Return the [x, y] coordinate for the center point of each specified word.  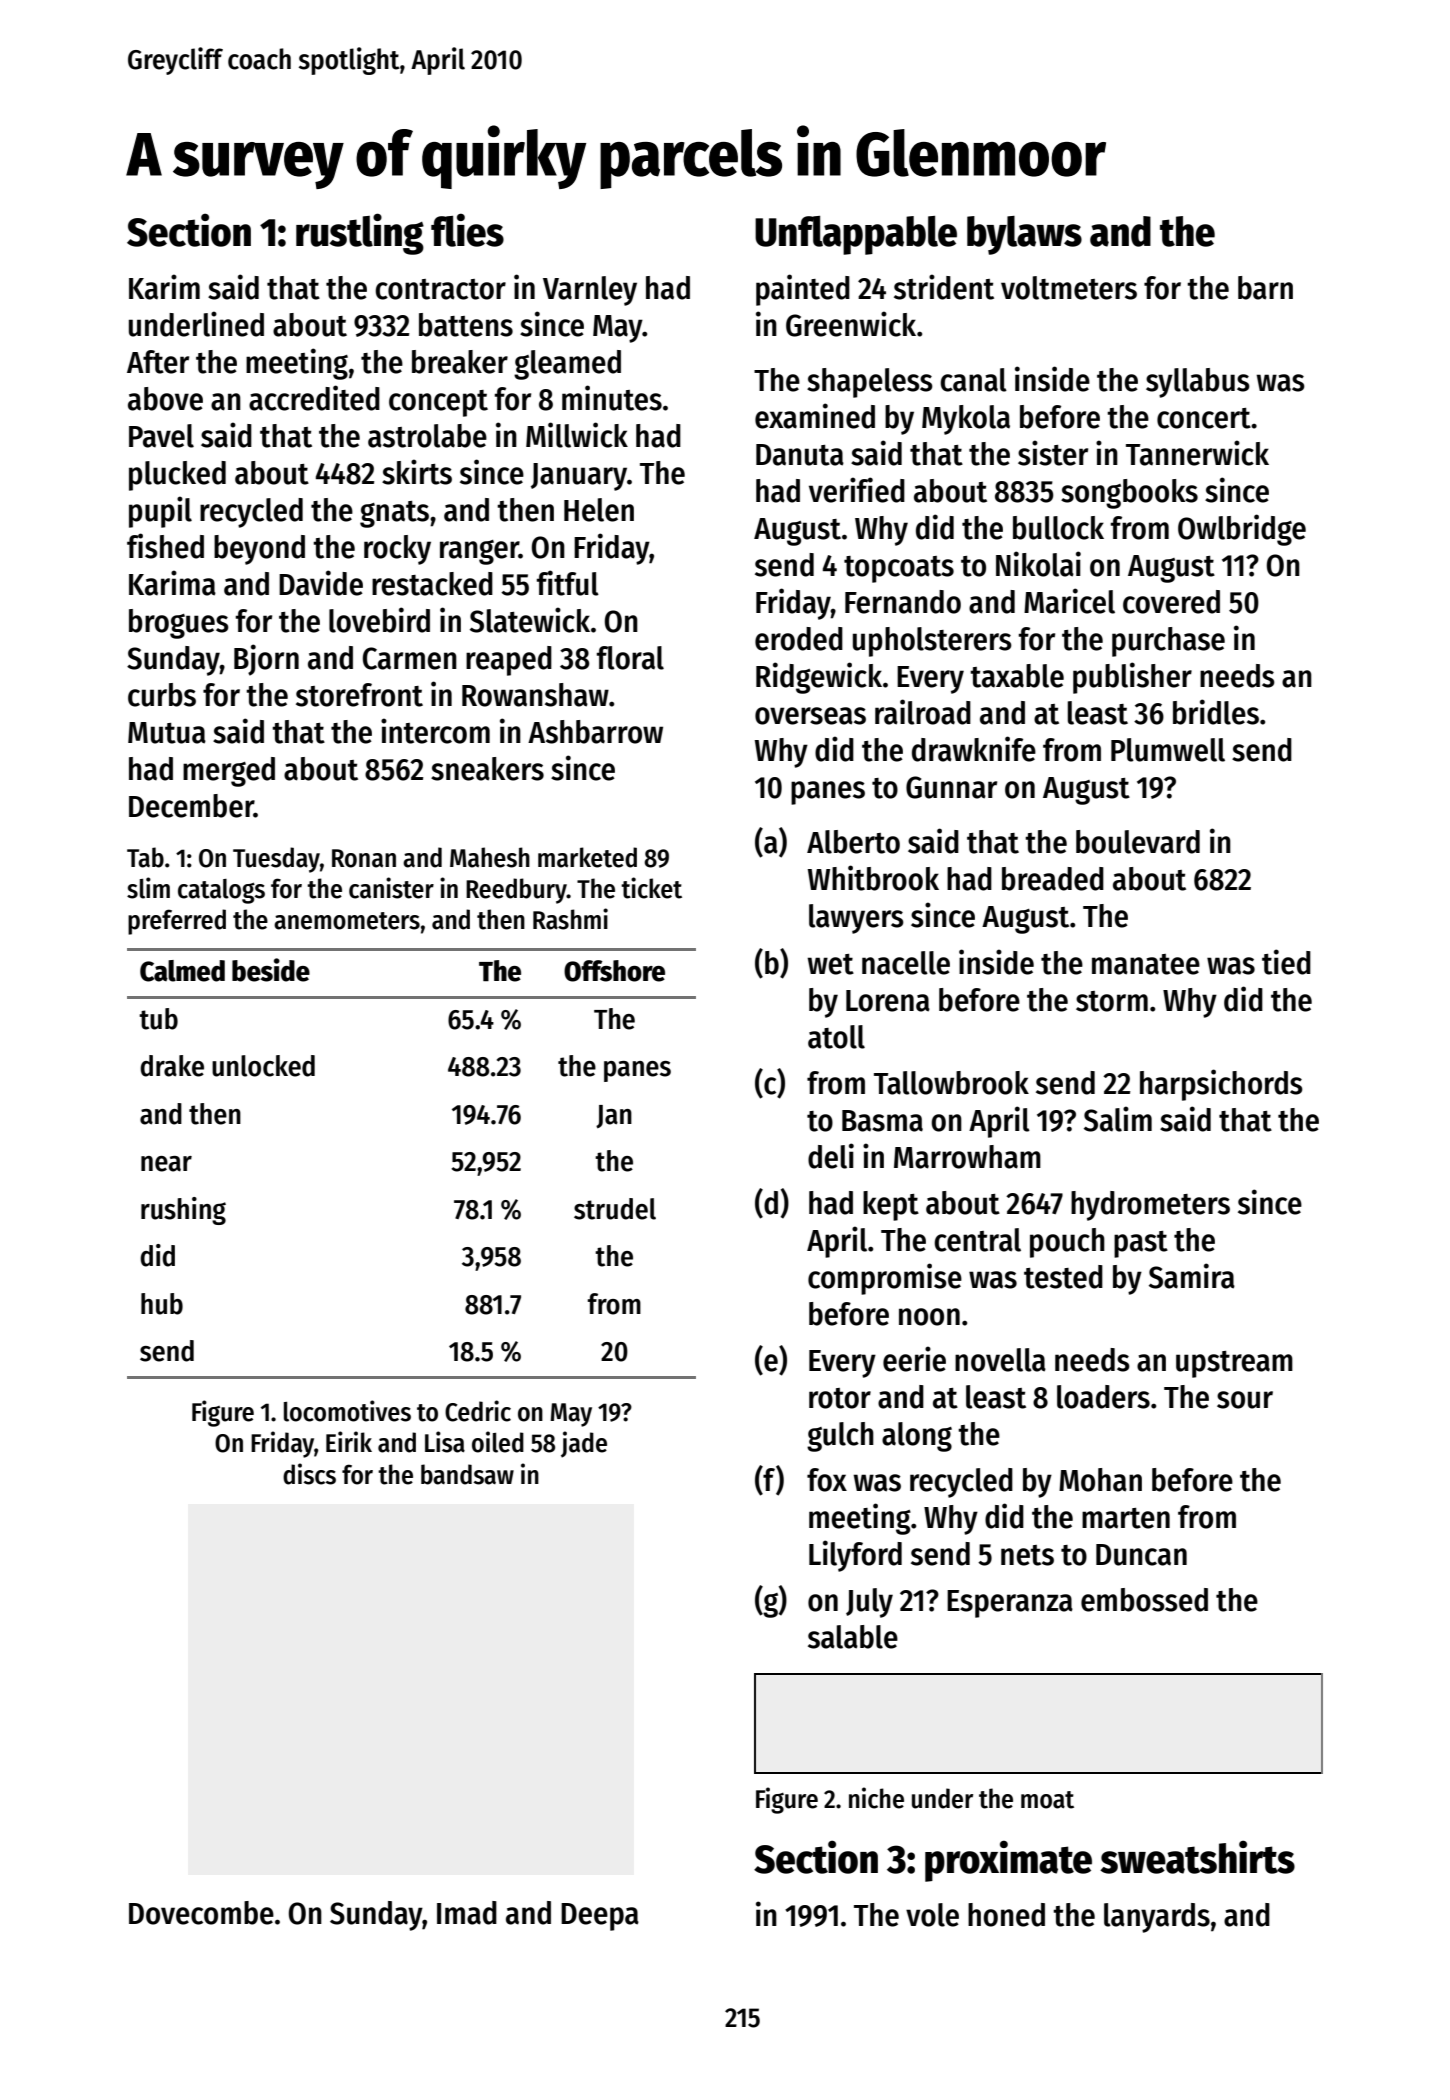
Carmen [410, 658]
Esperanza [1010, 1604]
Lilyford [855, 1556]
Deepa [600, 1917]
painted [803, 290]
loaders [1103, 1397]
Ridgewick [819, 678]
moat [1047, 1800]
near [166, 1164]
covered [1171, 602]
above [165, 399]
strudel [615, 1209]
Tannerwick [1197, 453]
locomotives [347, 1411]
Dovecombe [201, 1913]
